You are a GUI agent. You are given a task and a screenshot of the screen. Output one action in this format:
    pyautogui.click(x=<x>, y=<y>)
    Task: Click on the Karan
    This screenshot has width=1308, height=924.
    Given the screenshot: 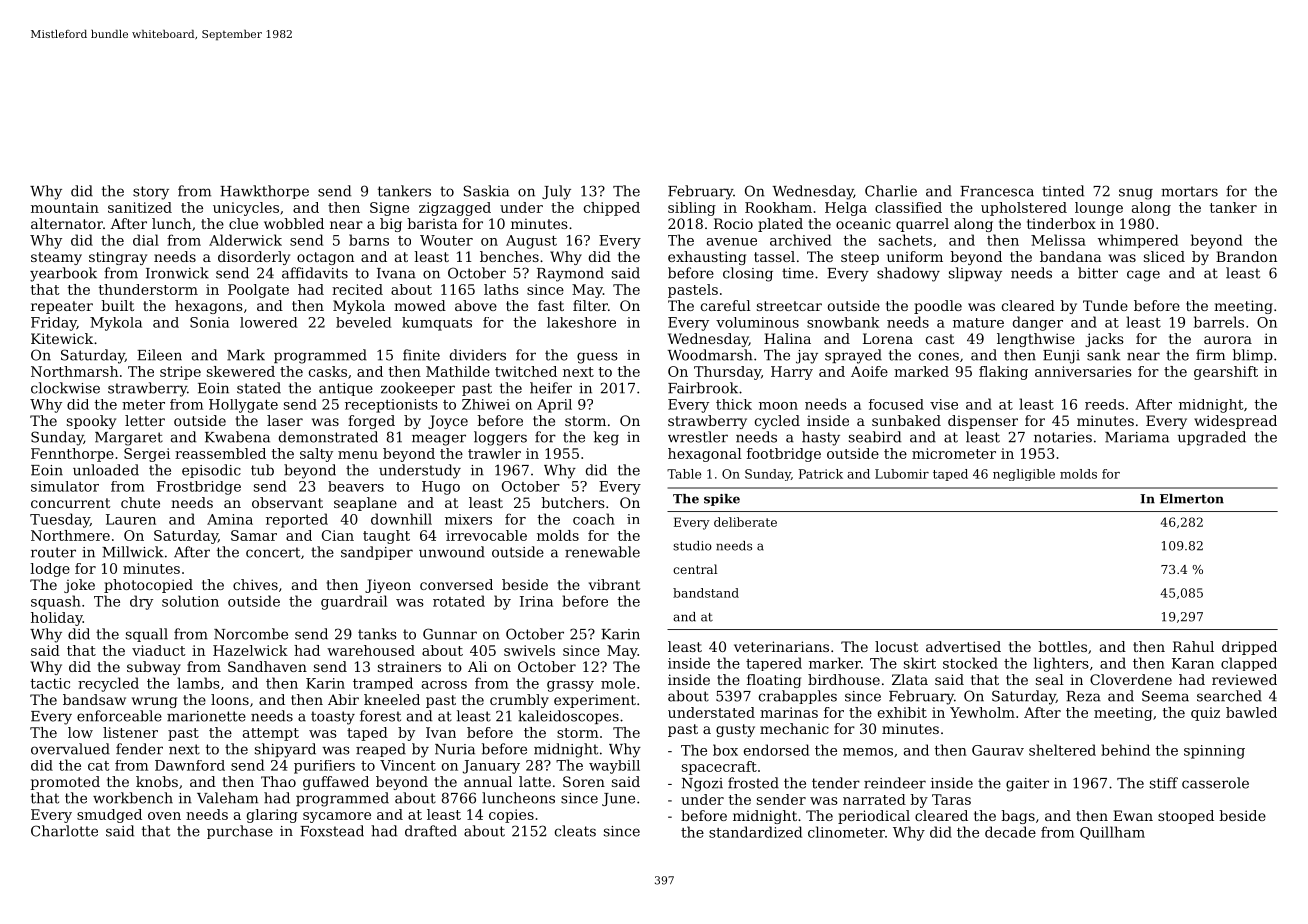 What is the action you would take?
    pyautogui.click(x=1193, y=663)
